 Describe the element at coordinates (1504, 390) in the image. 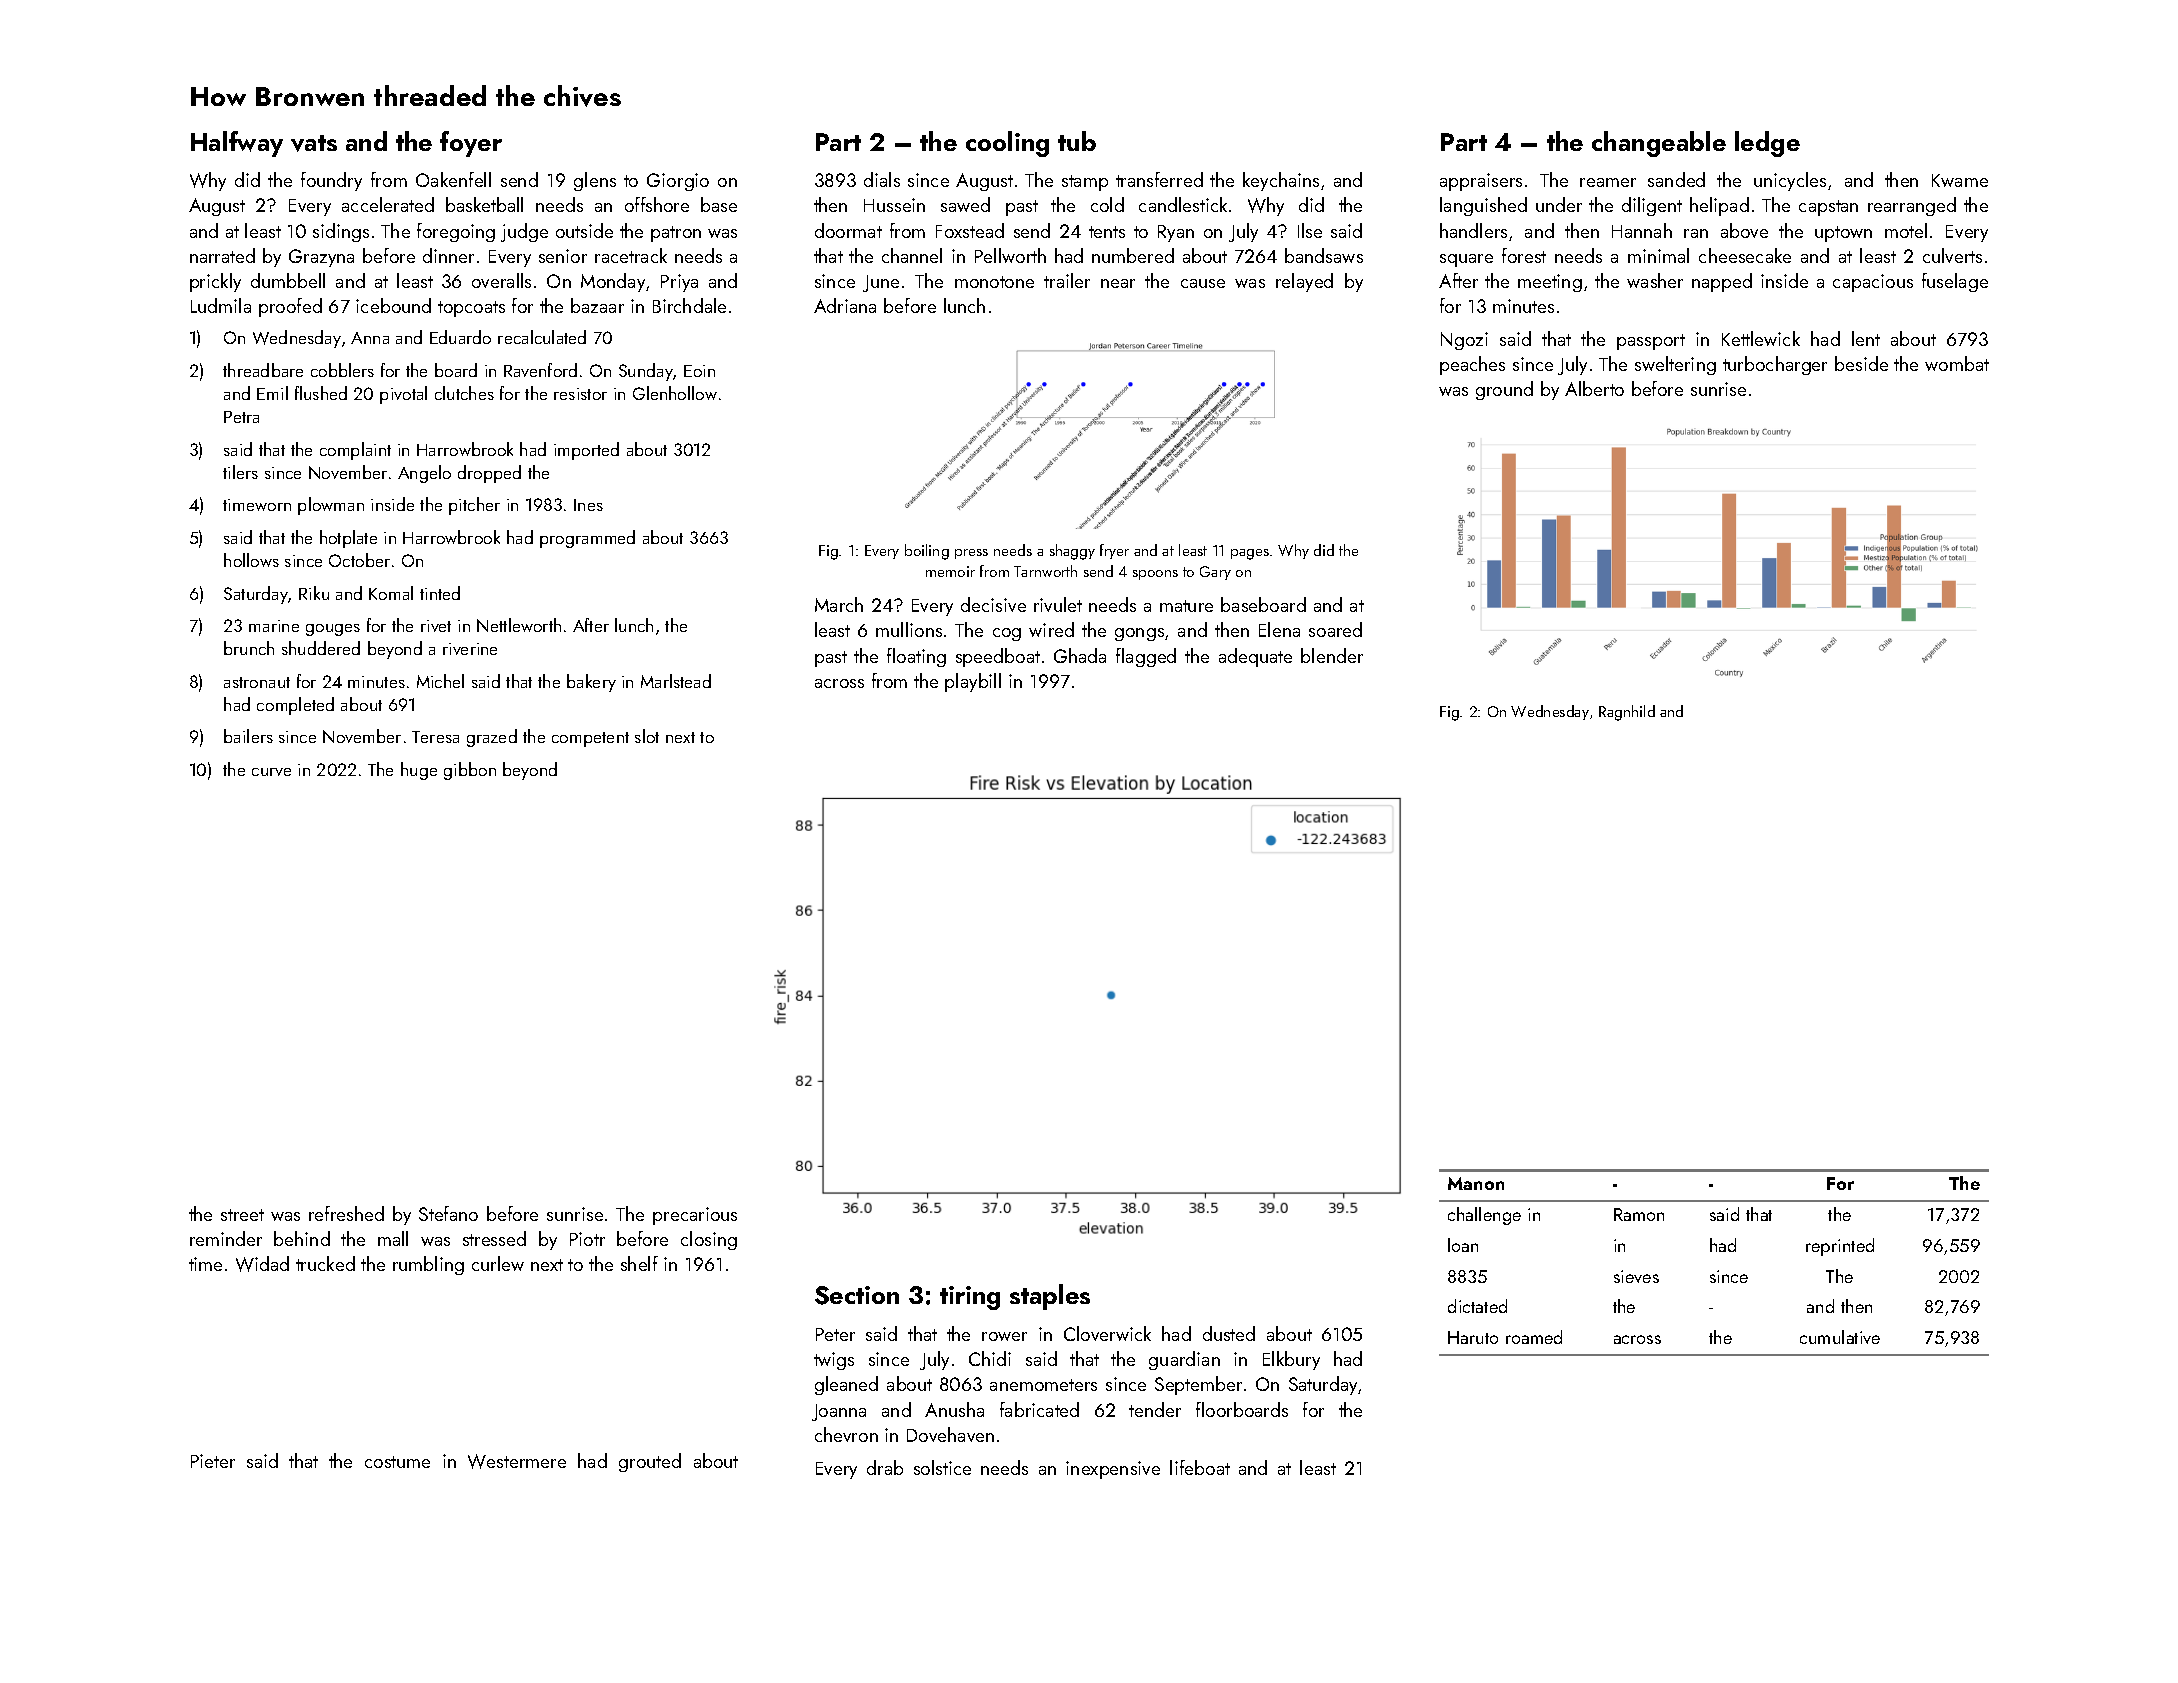

I see `ground` at that location.
